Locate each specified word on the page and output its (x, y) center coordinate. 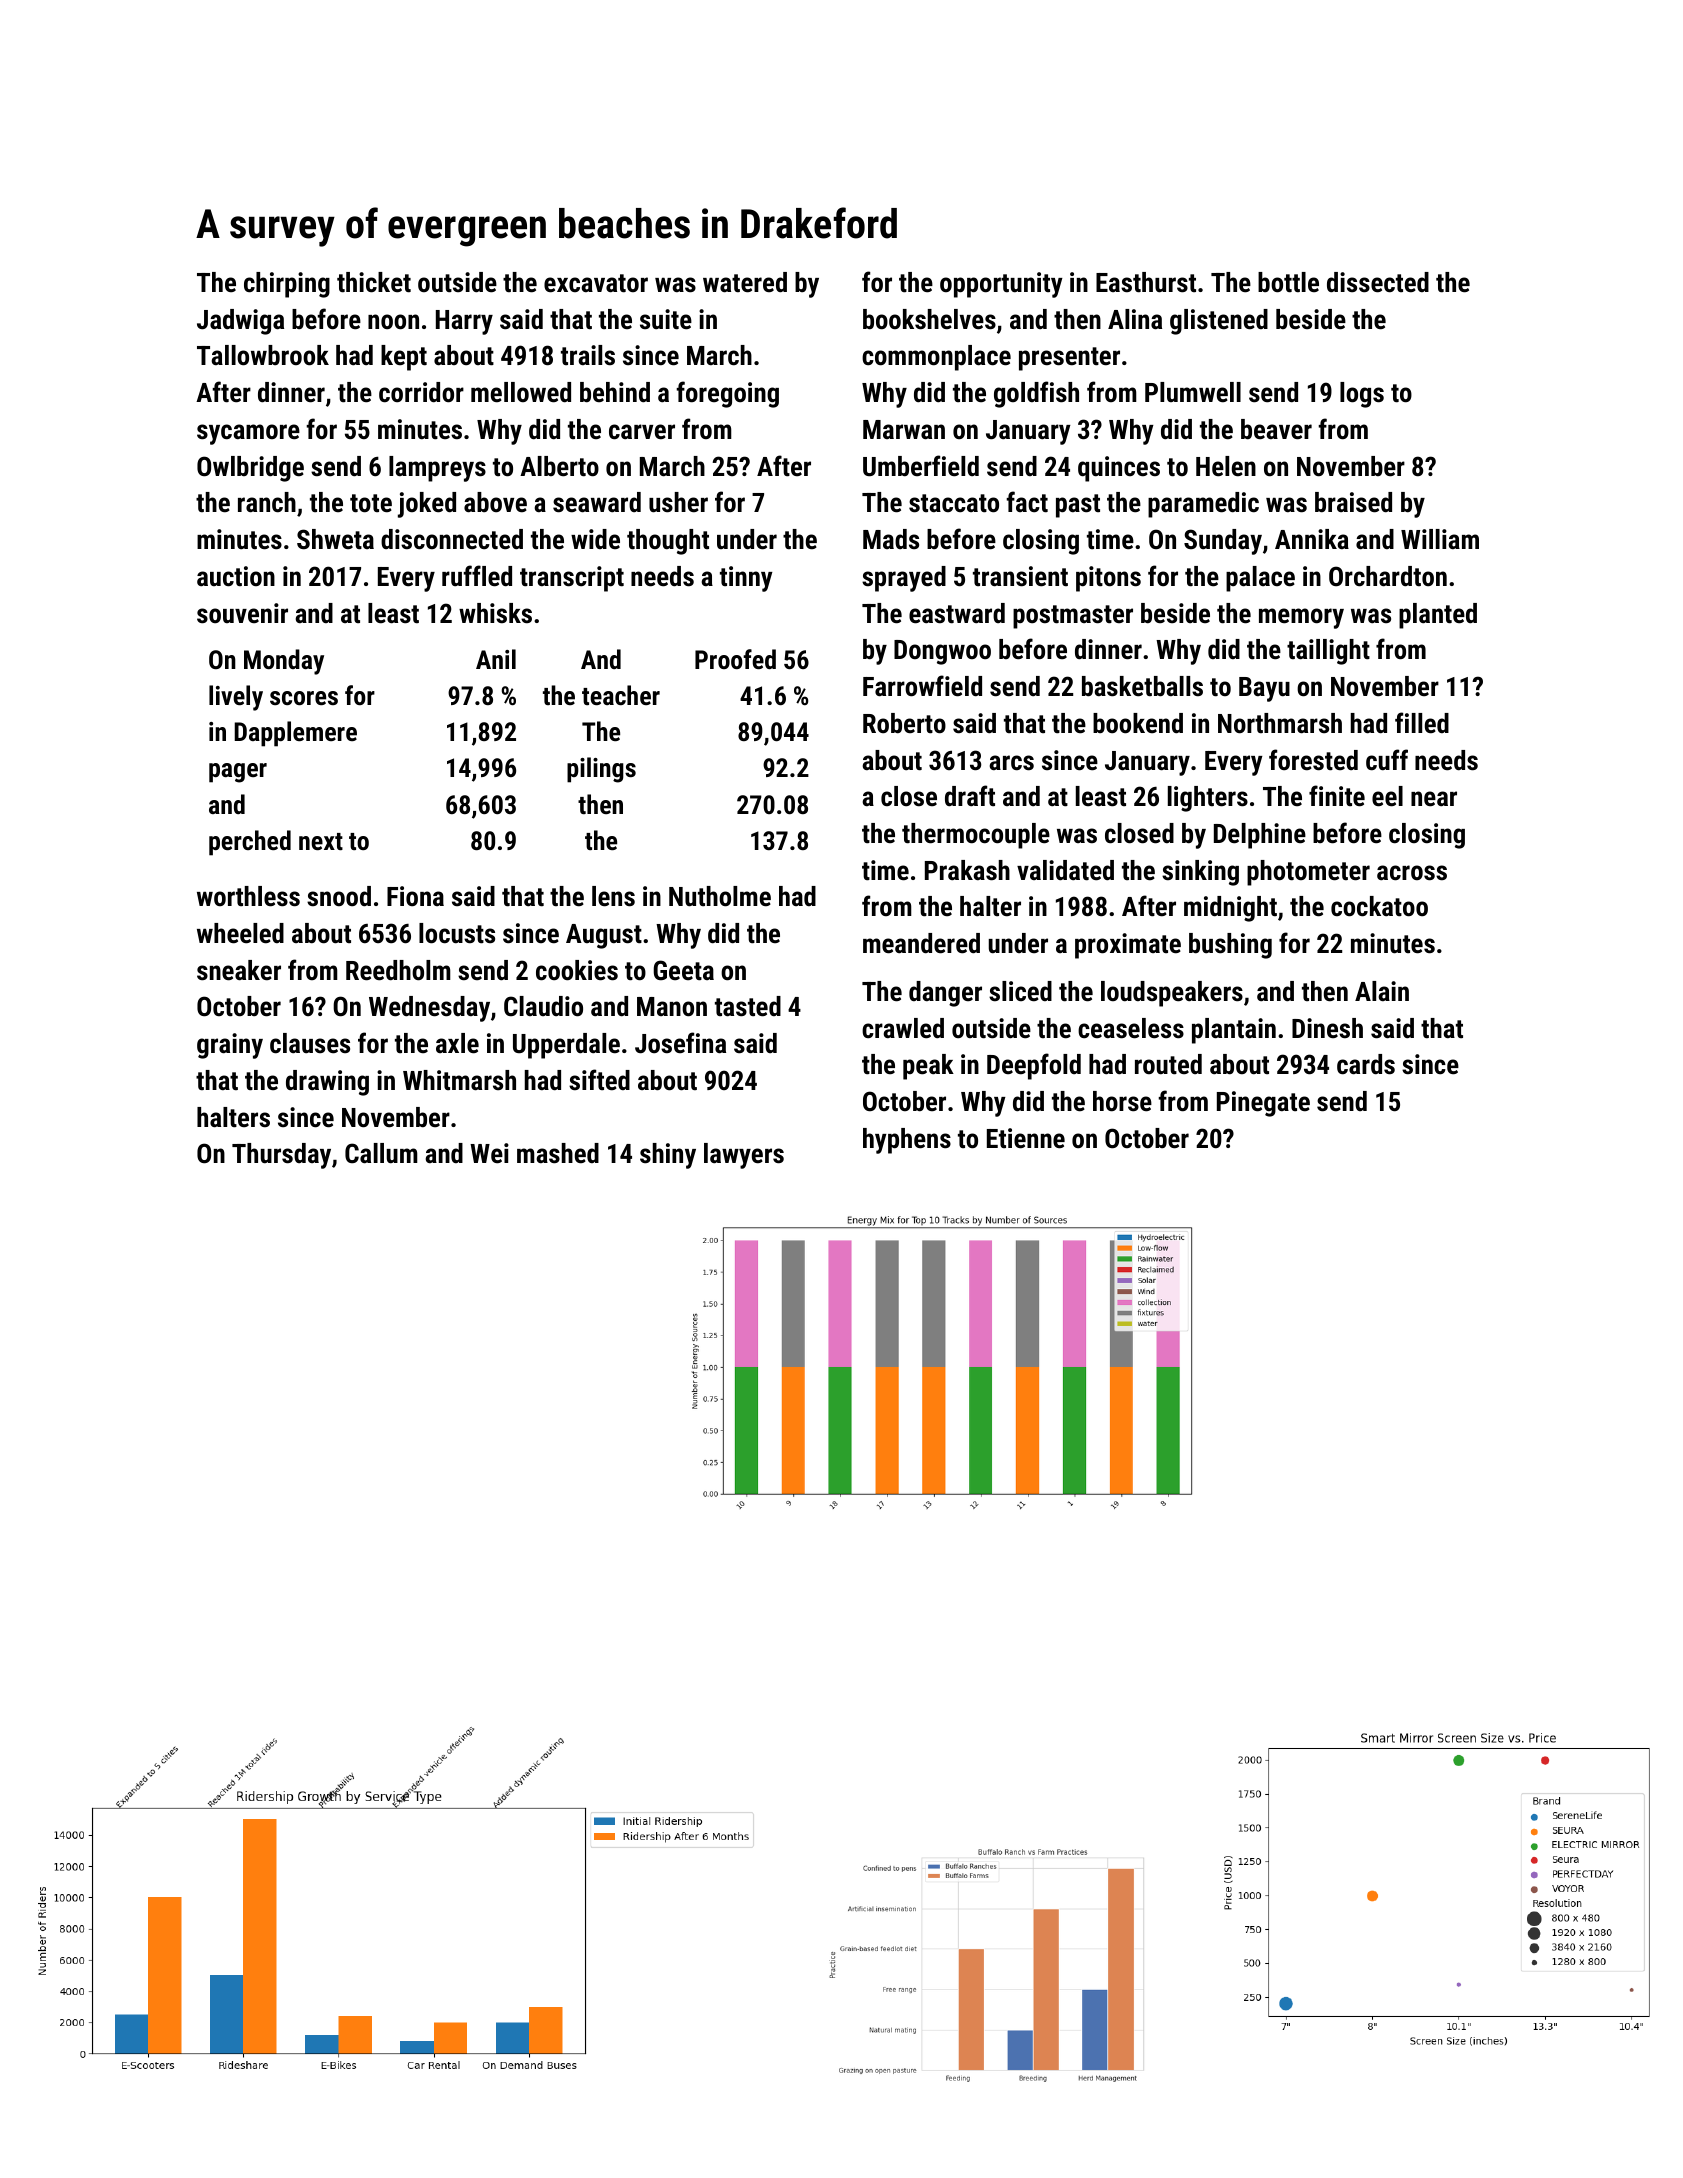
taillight (1328, 652)
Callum (381, 1153)
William (1440, 539)
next (321, 841)
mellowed (521, 392)
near (1434, 799)
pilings (601, 770)
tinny (746, 579)
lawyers (744, 1156)
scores (304, 698)
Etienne (1026, 1138)
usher (678, 502)
